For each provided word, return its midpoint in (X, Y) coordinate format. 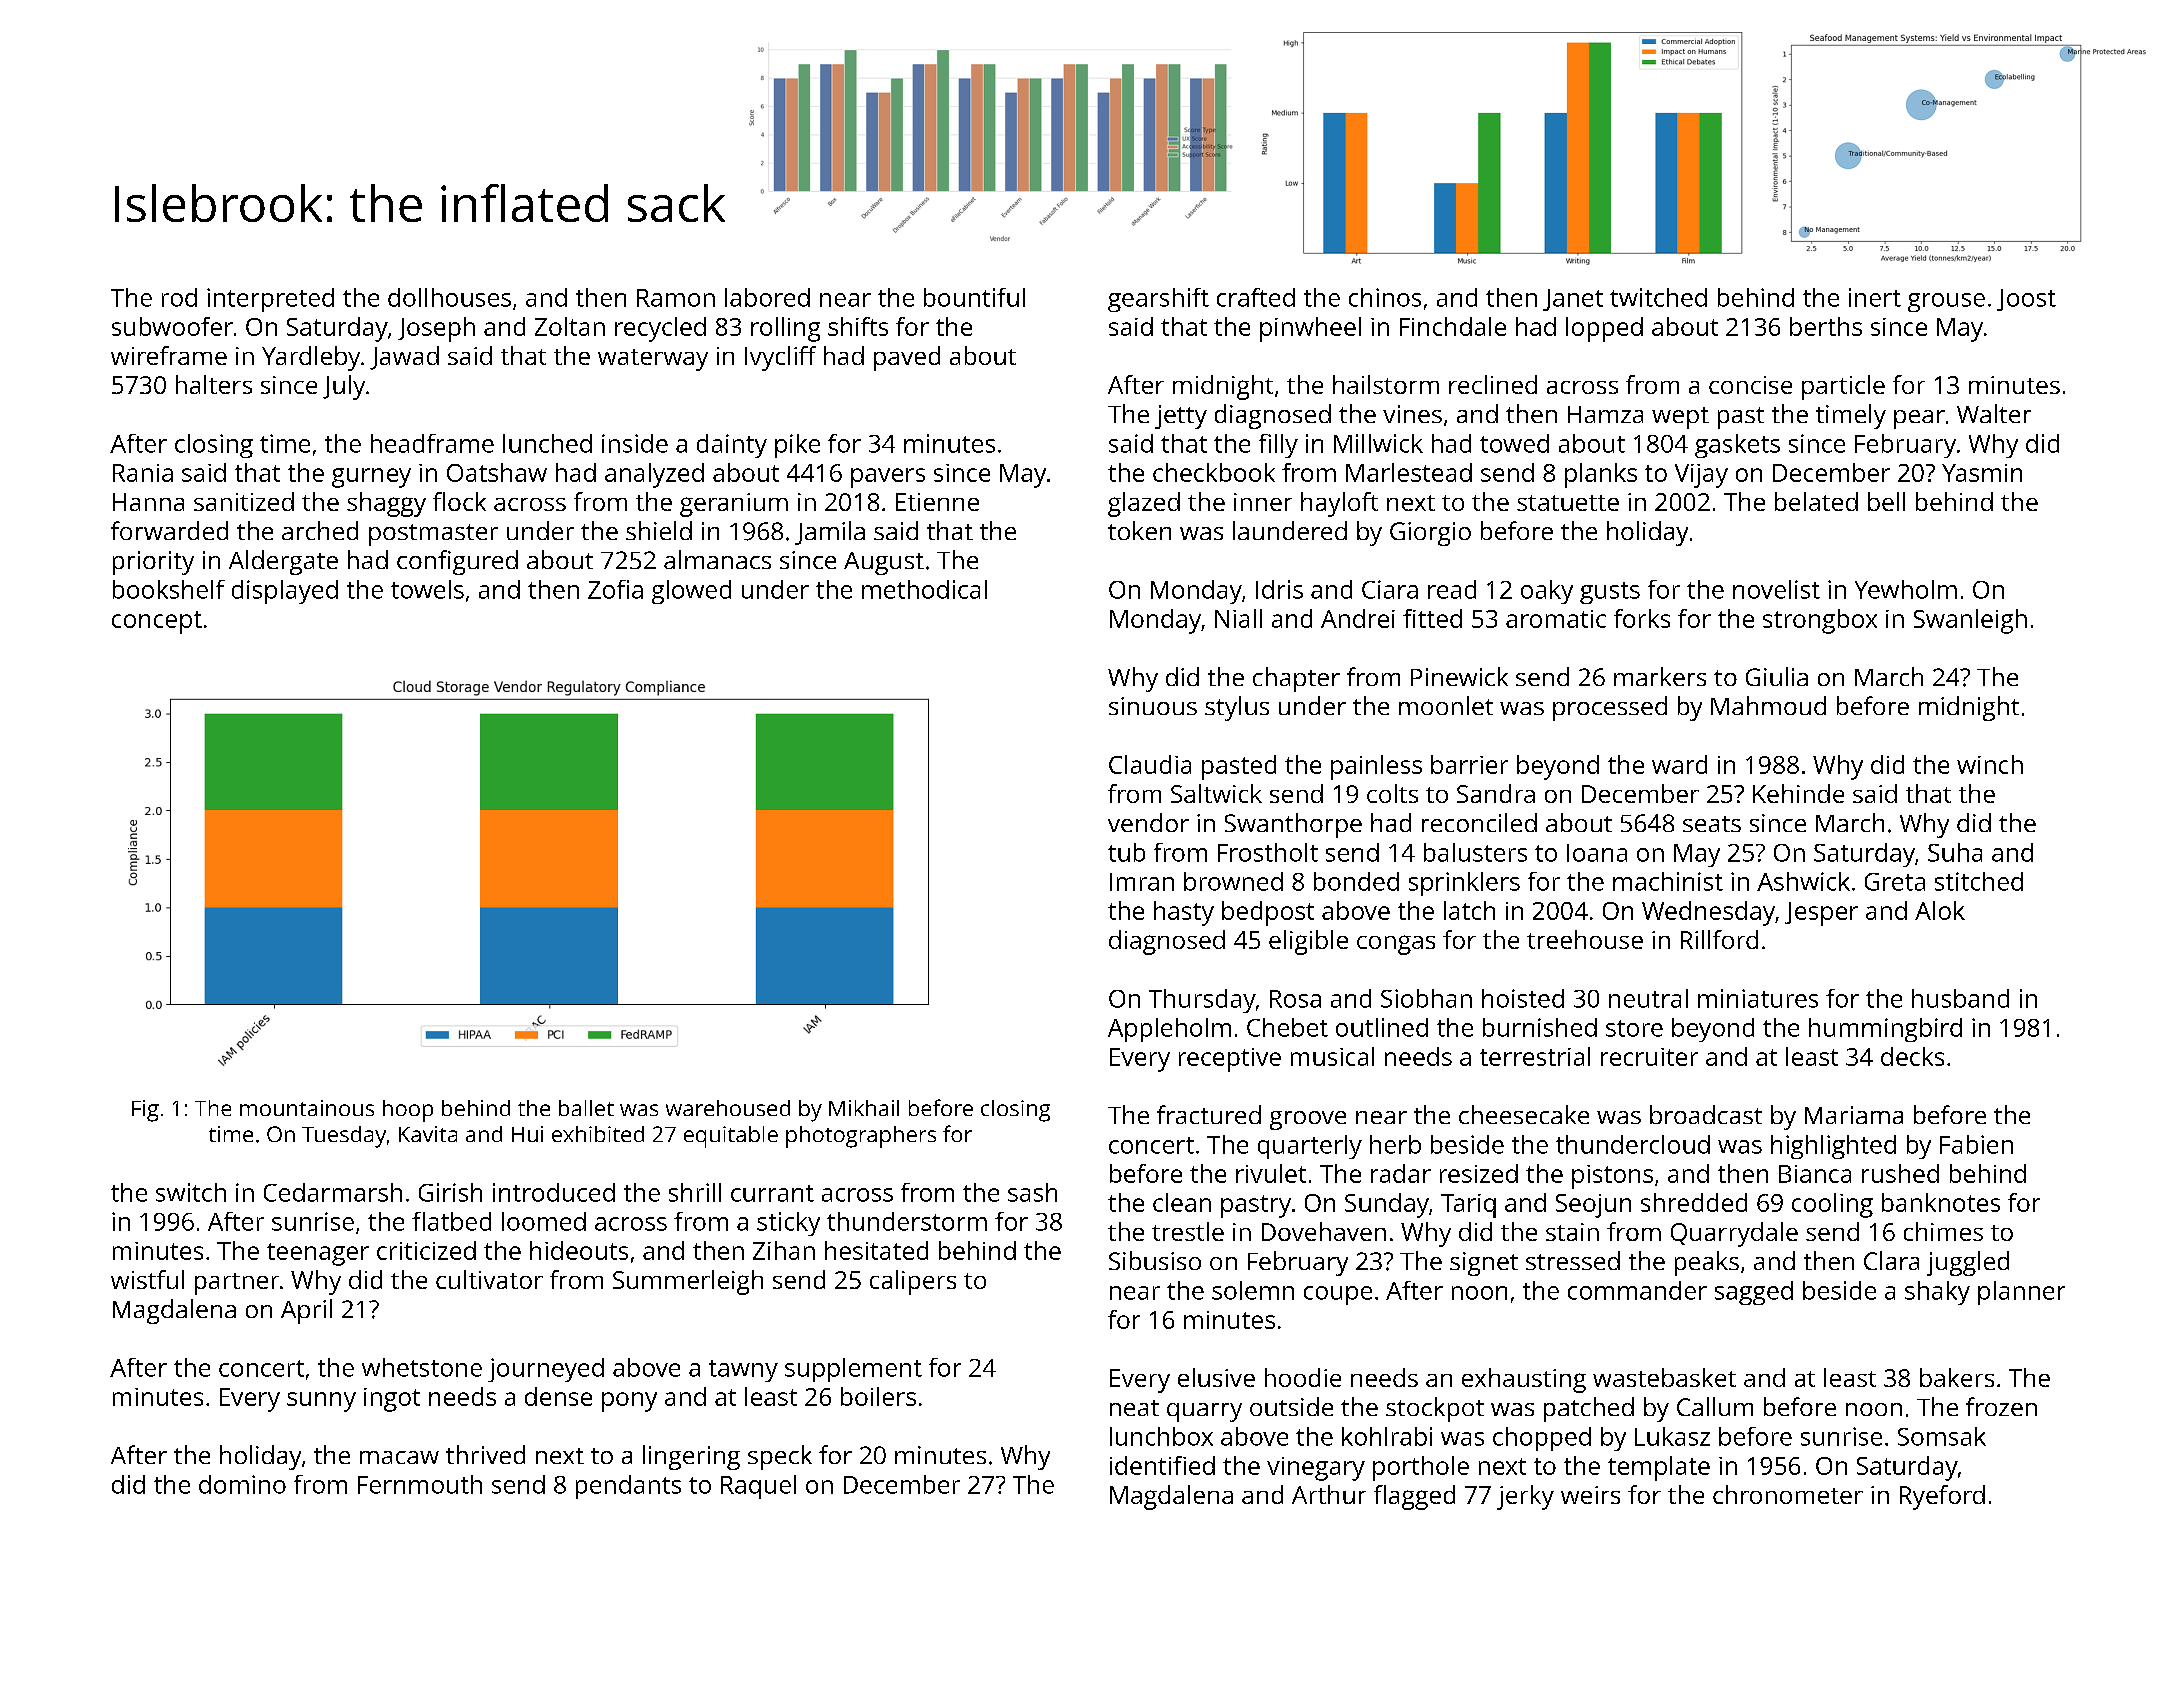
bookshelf (169, 589)
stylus (1237, 708)
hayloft (1339, 504)
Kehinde (1798, 793)
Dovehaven (1324, 1231)
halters (214, 384)
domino (242, 1484)
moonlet (1446, 705)
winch (1990, 764)
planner (2021, 1293)
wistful (147, 1279)
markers (1660, 676)
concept (157, 622)
